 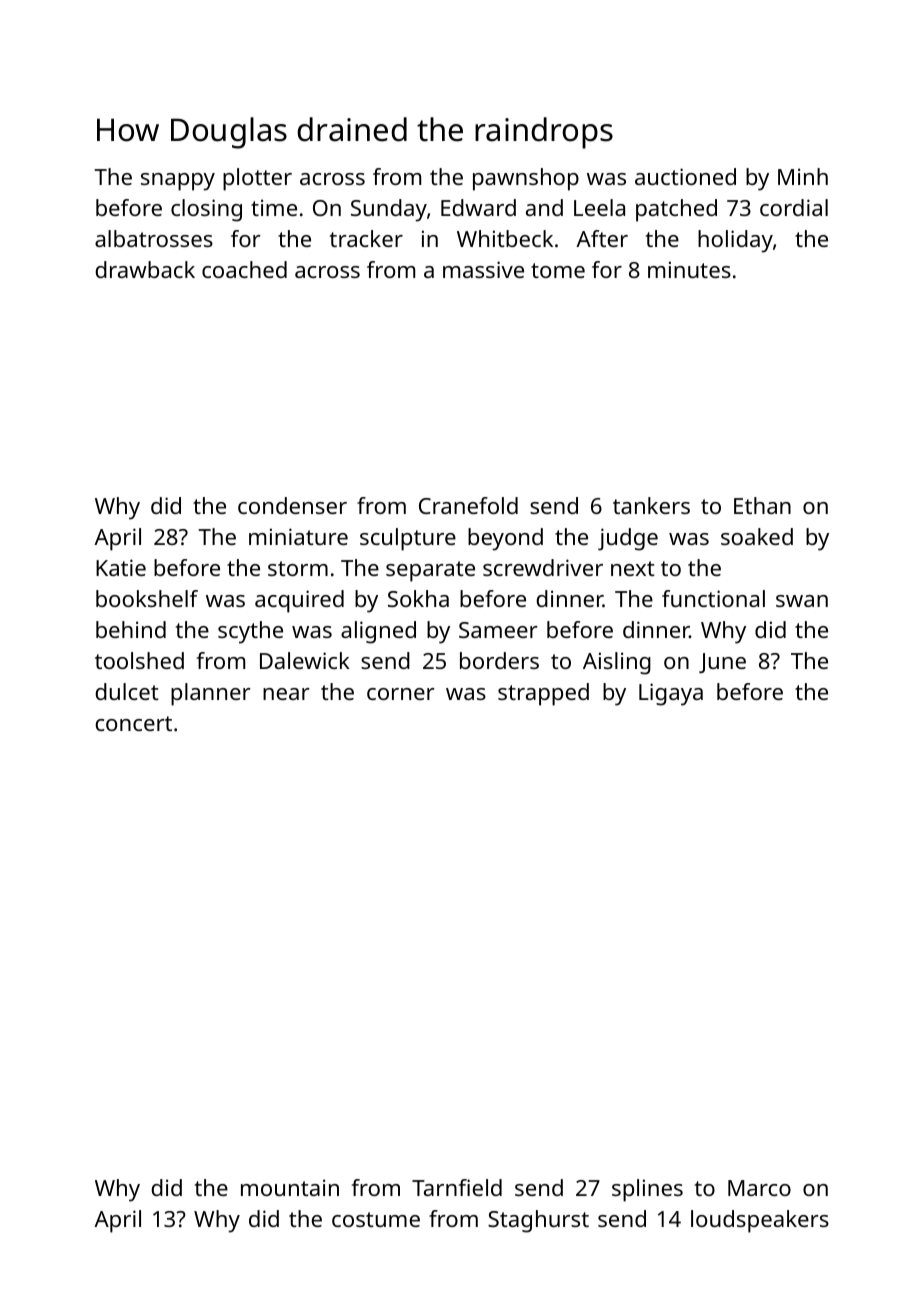 What do you see at coordinates (803, 176) in the document?
I see `Minh` at bounding box center [803, 176].
